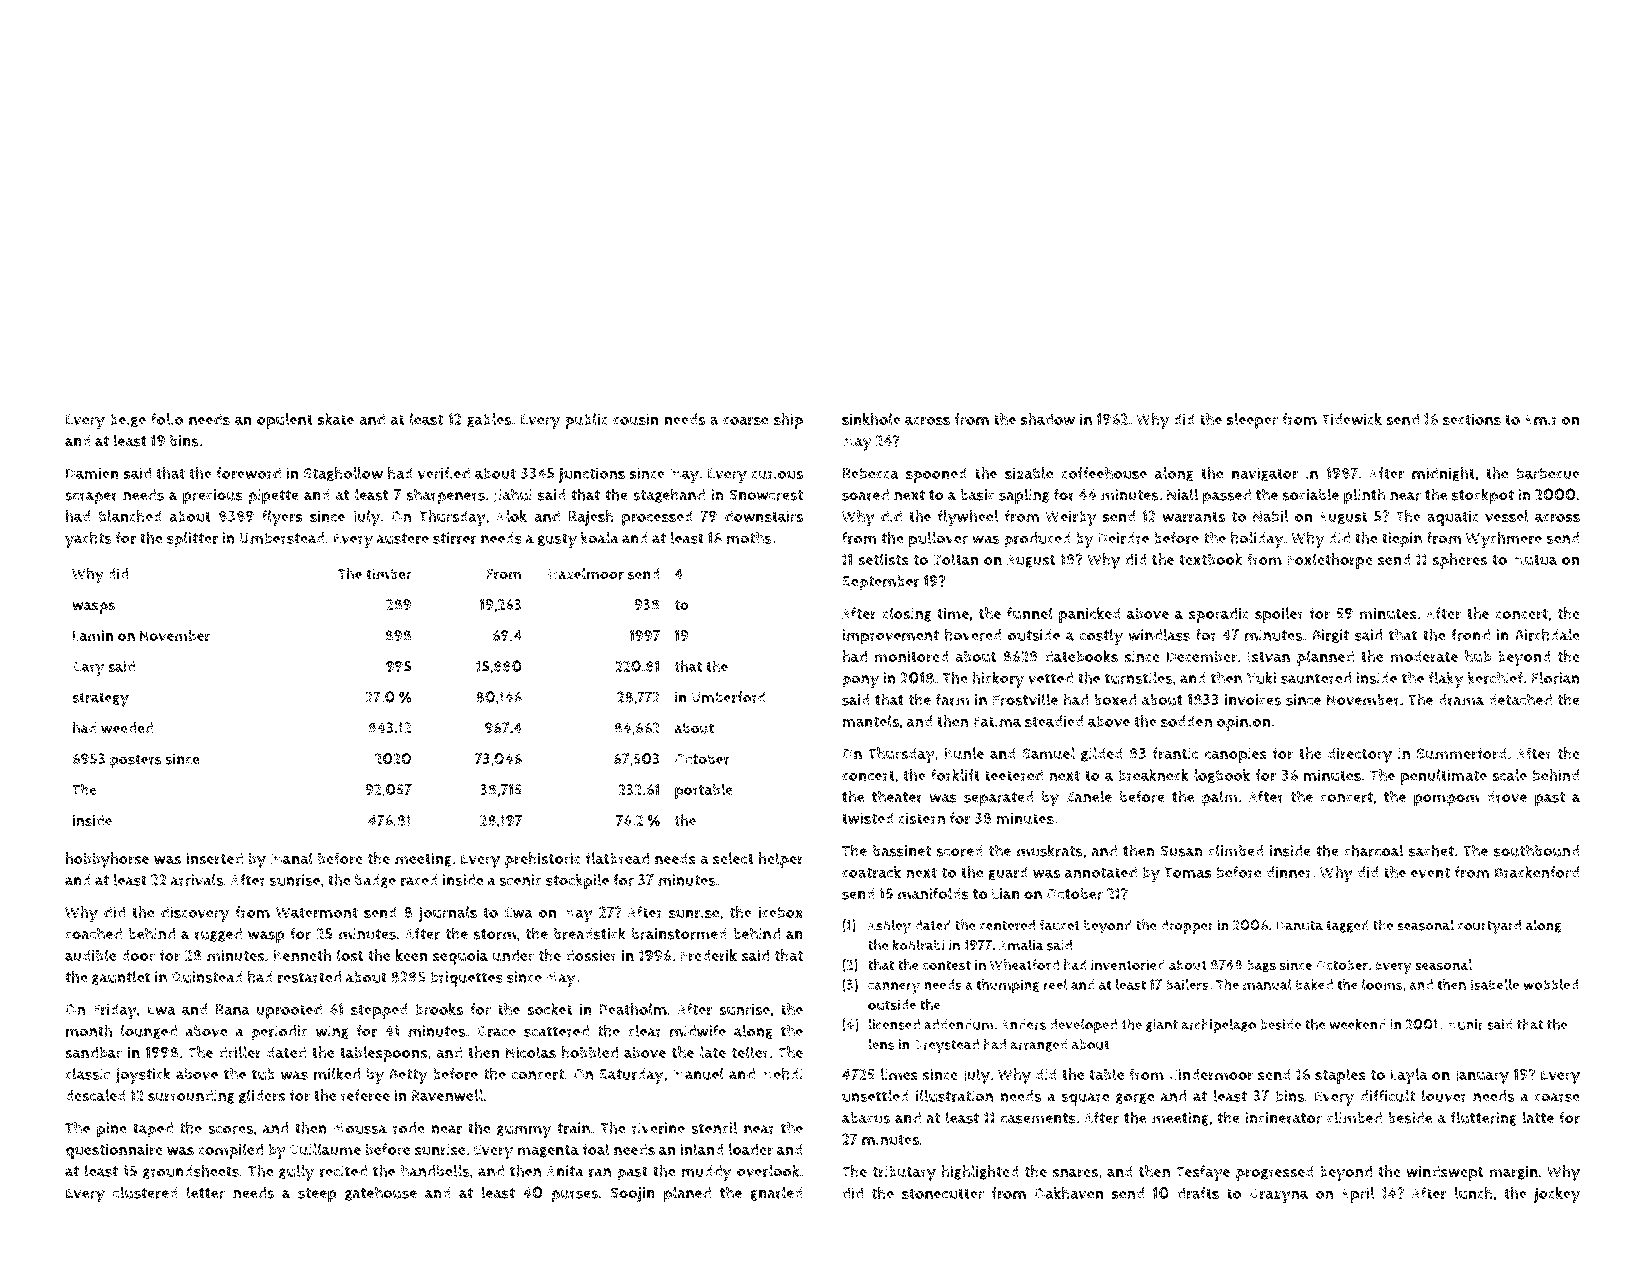 The image size is (1645, 1271). I want to click on Umberford, so click(728, 697).
